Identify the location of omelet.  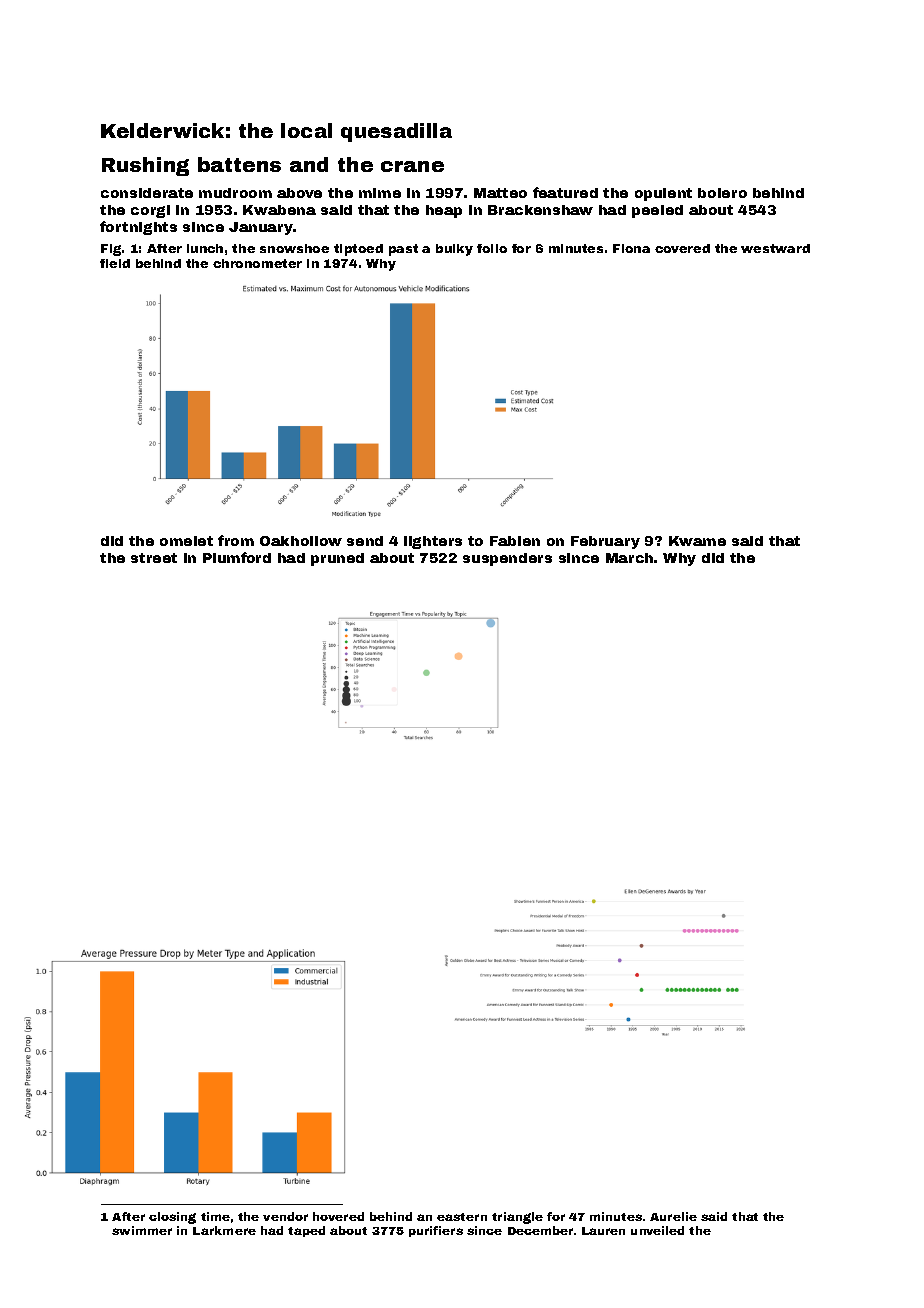
(186, 541).
